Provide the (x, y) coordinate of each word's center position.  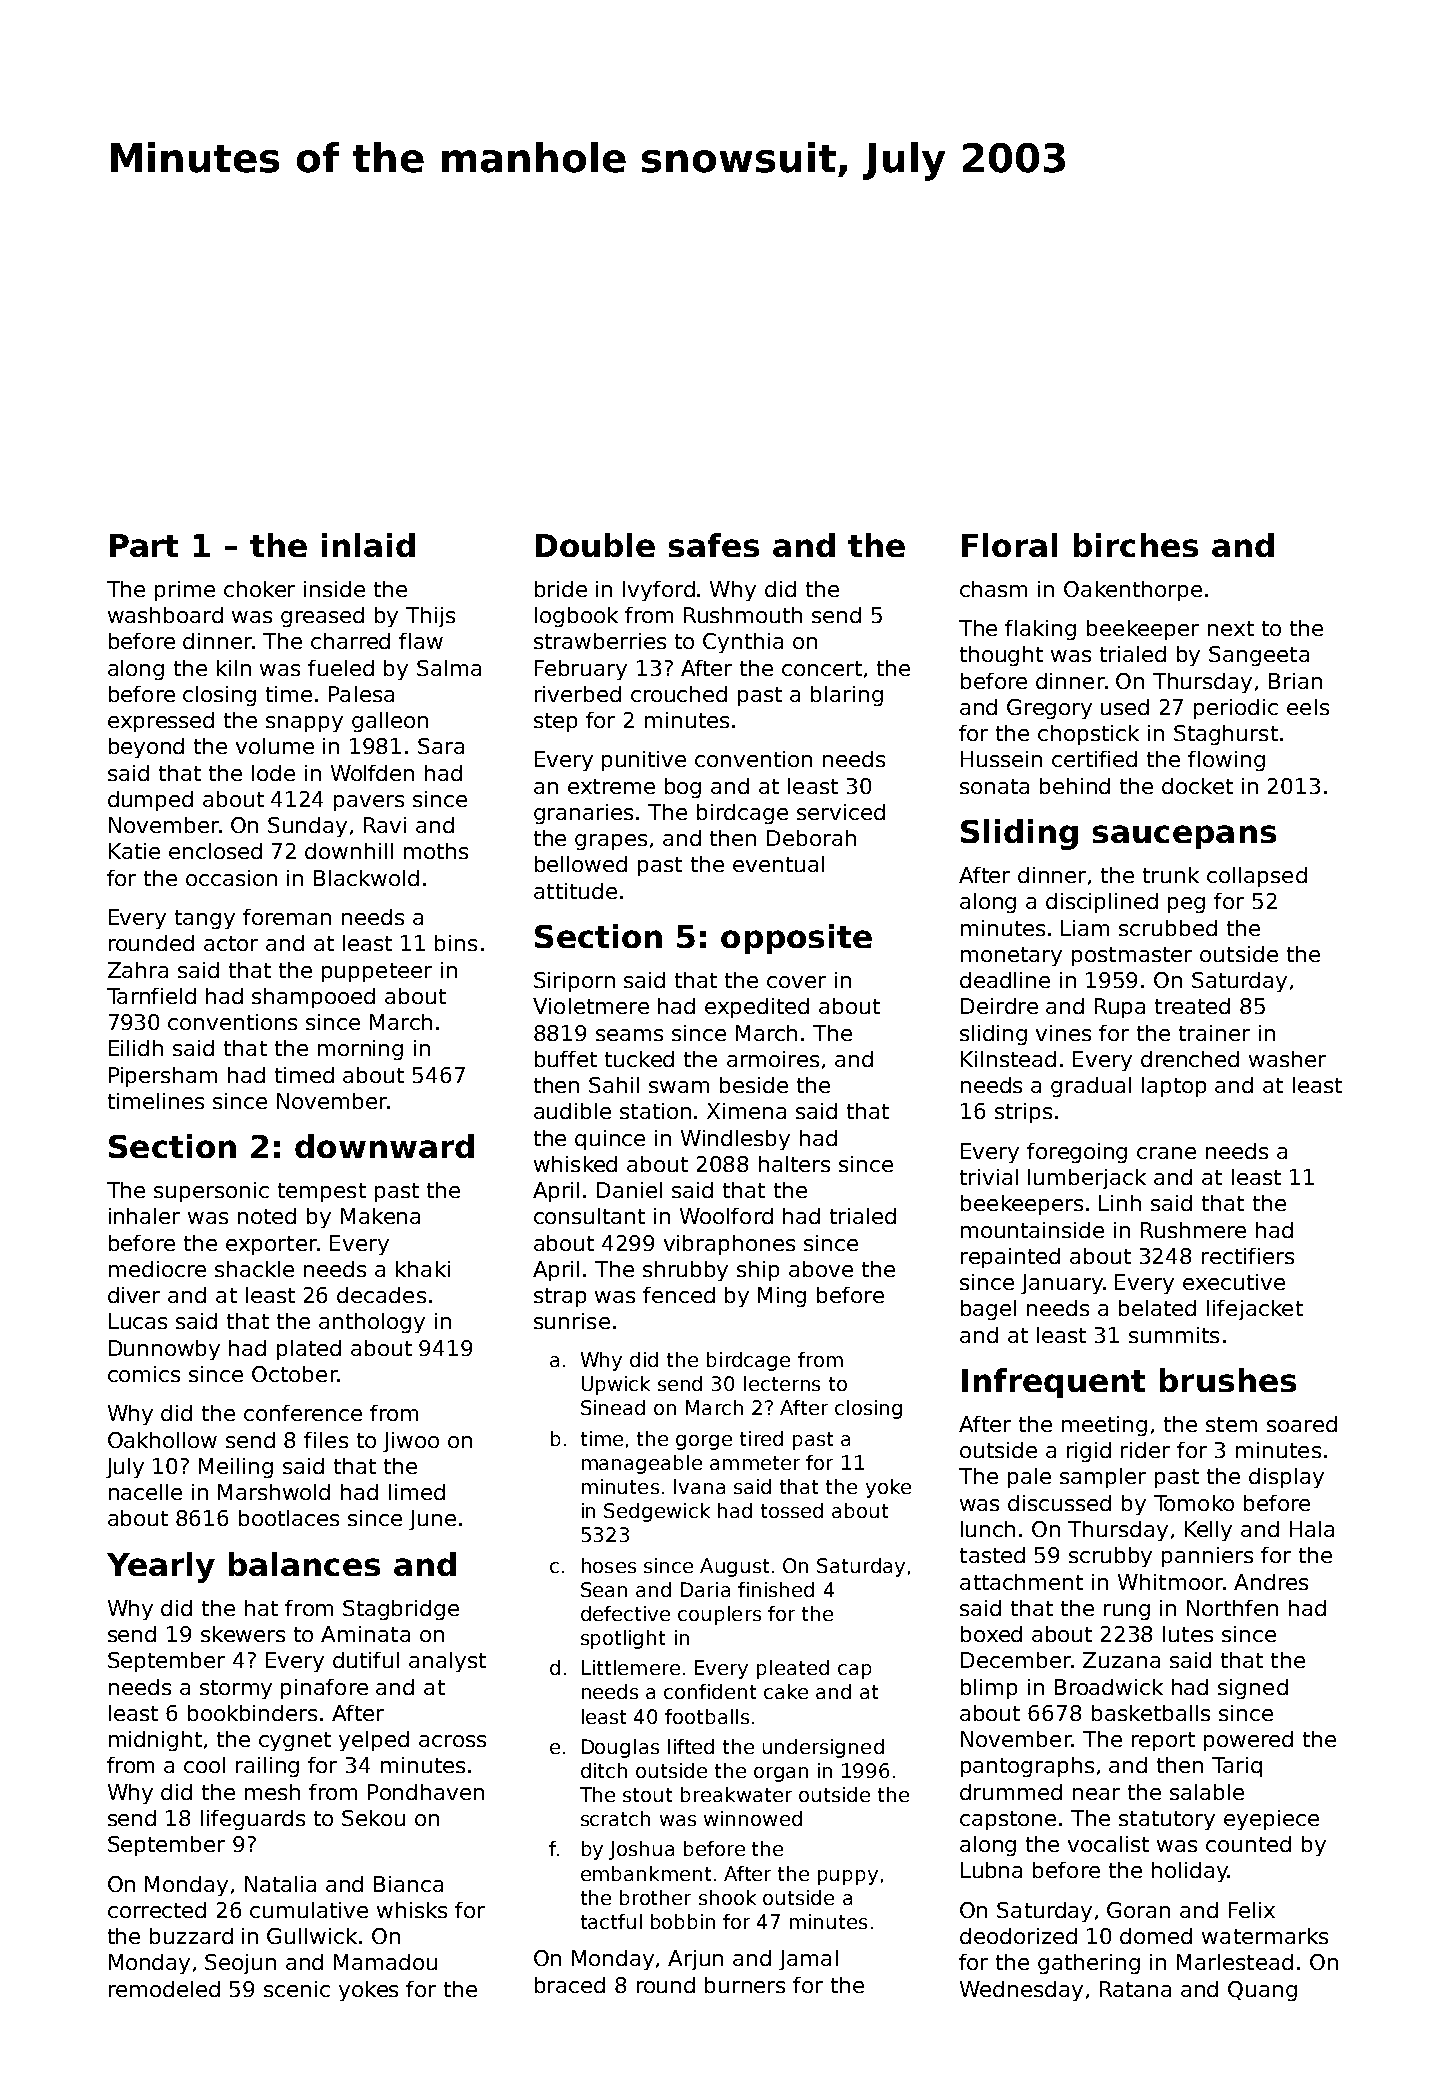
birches (1136, 545)
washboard (165, 615)
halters (794, 1164)
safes (714, 545)
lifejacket (1255, 1310)
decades (381, 1295)
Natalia (280, 1884)
